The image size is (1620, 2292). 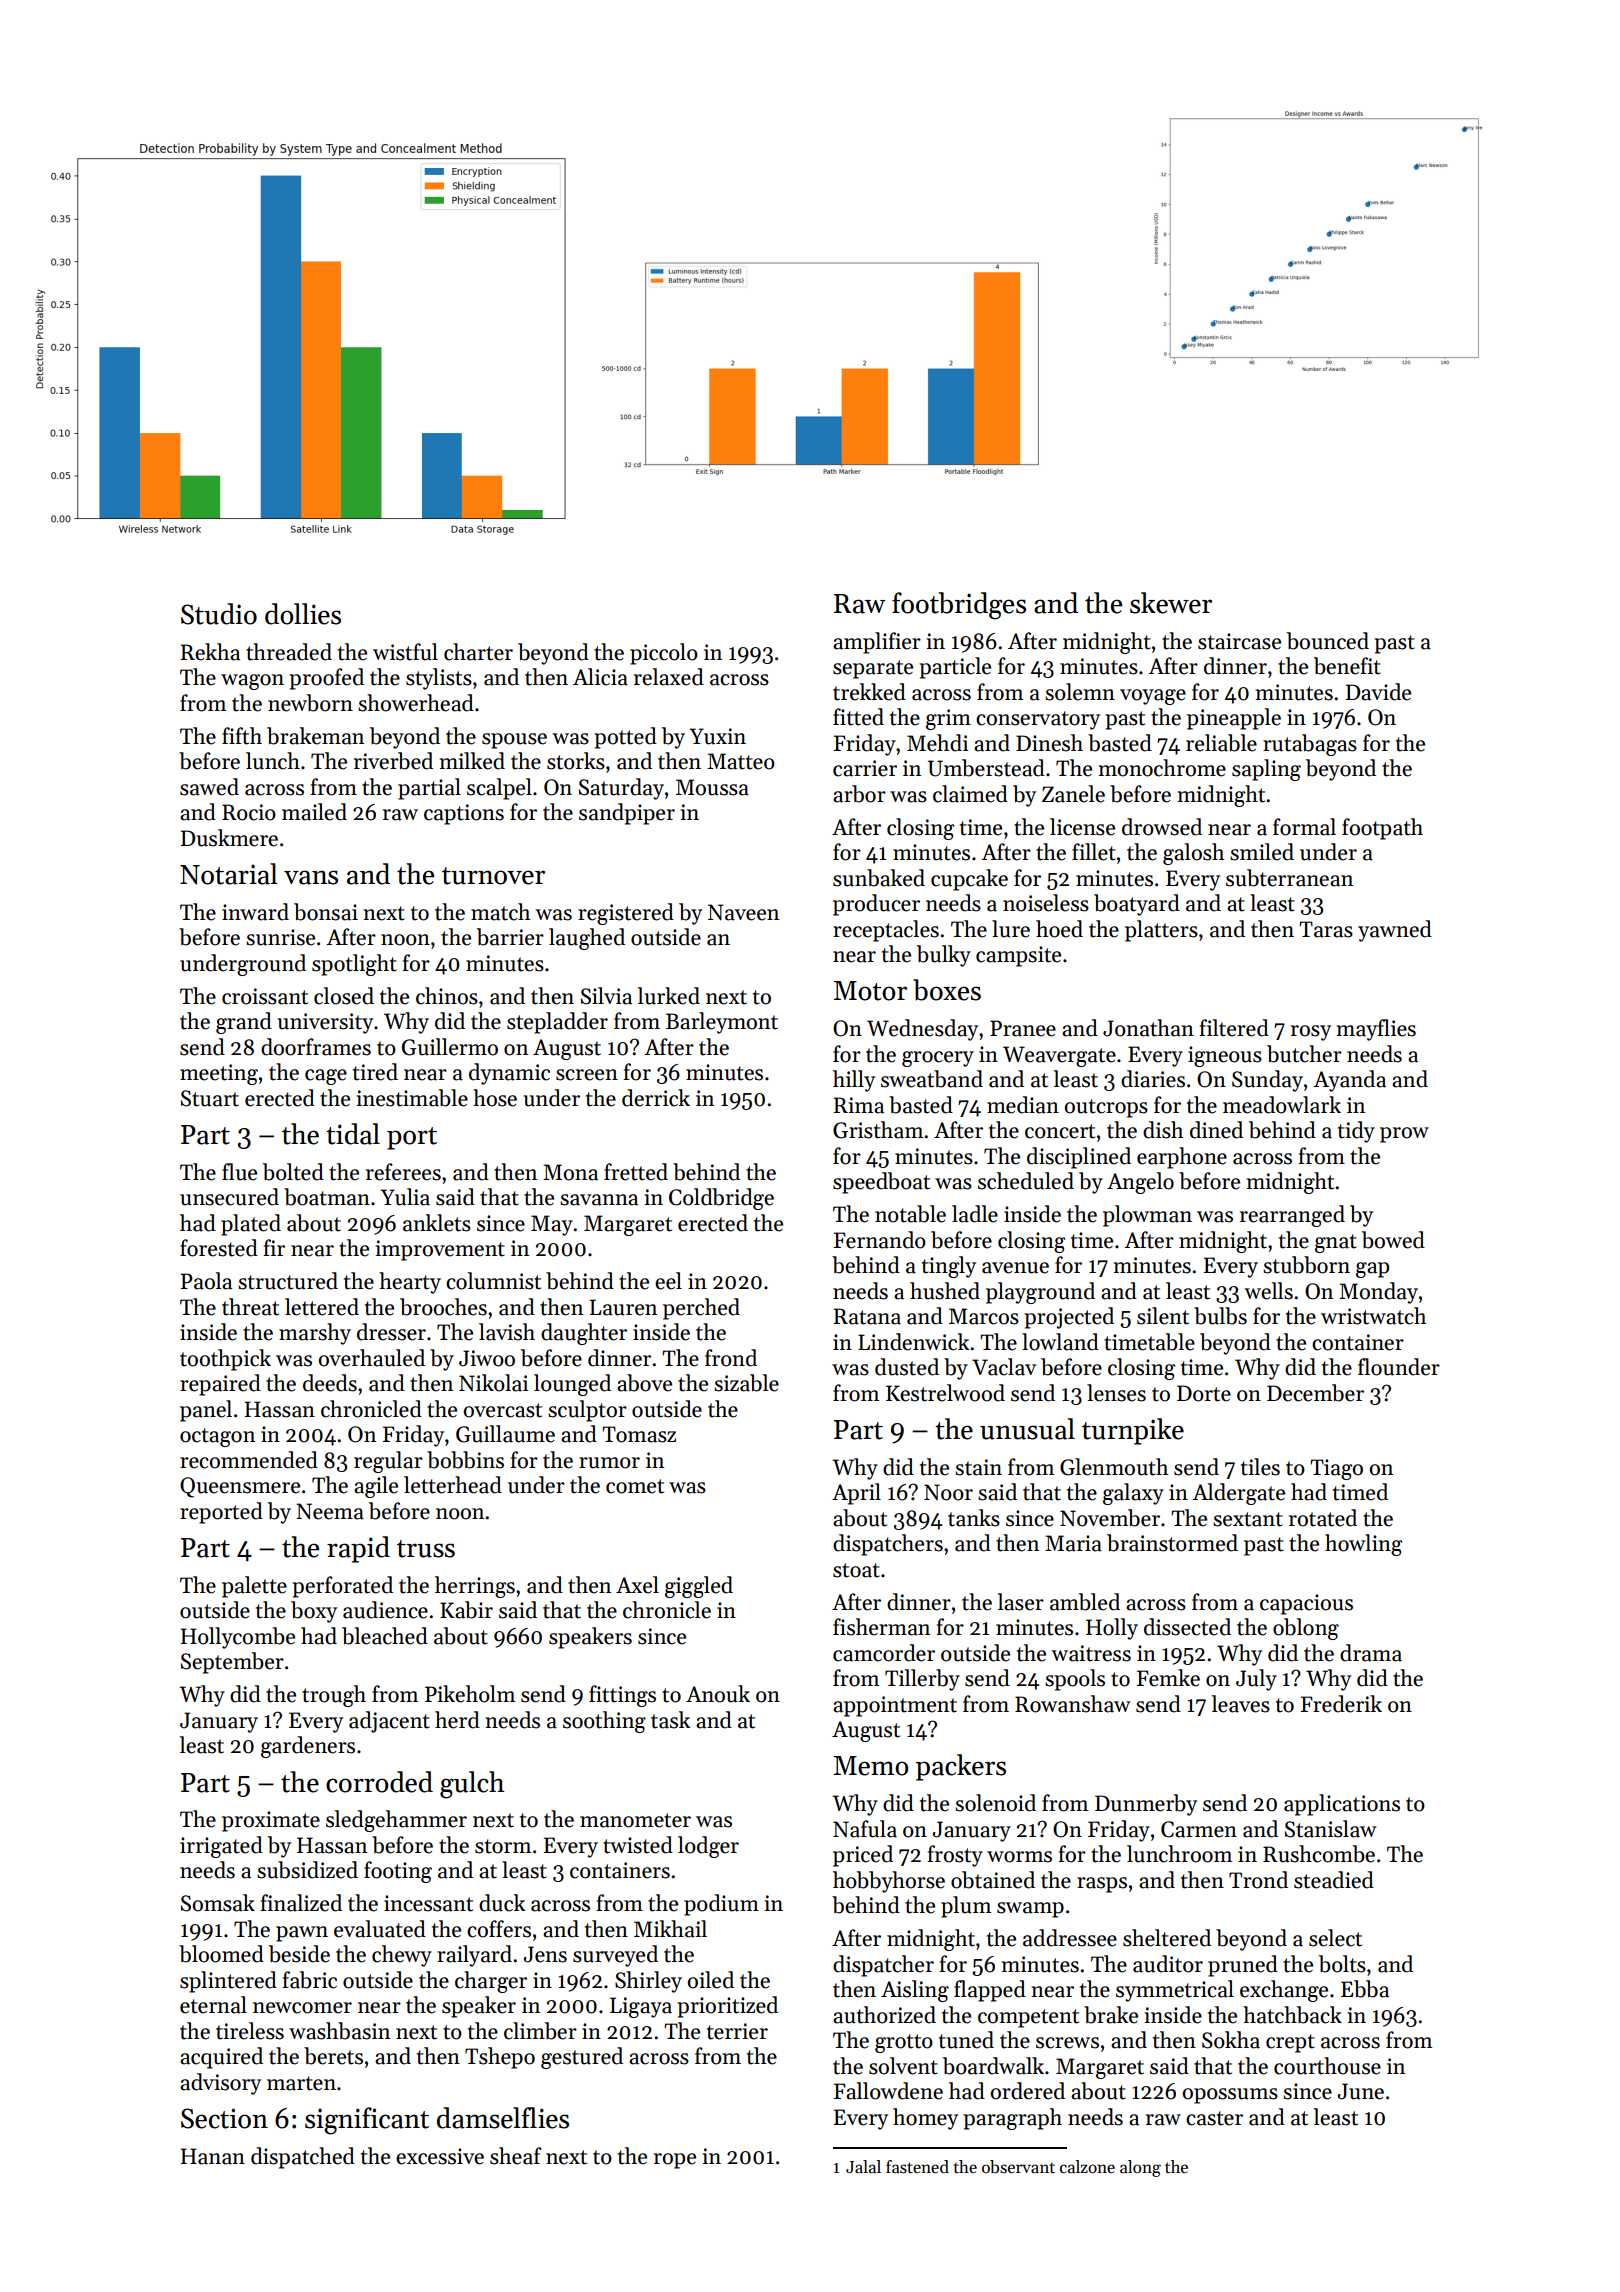 What do you see at coordinates (1023, 1028) in the screenshot?
I see `Pranee` at bounding box center [1023, 1028].
